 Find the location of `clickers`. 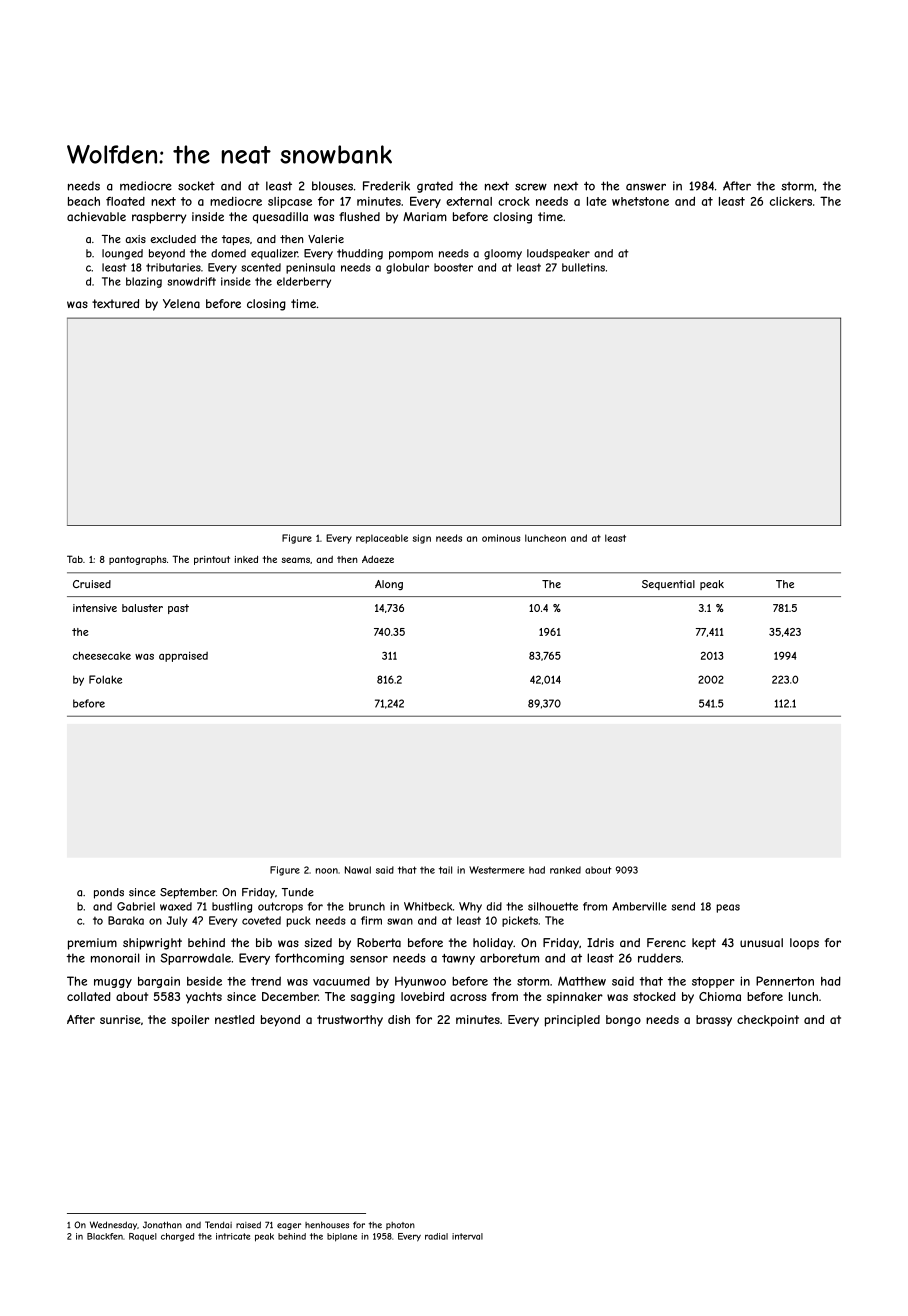

clickers is located at coordinates (791, 201).
